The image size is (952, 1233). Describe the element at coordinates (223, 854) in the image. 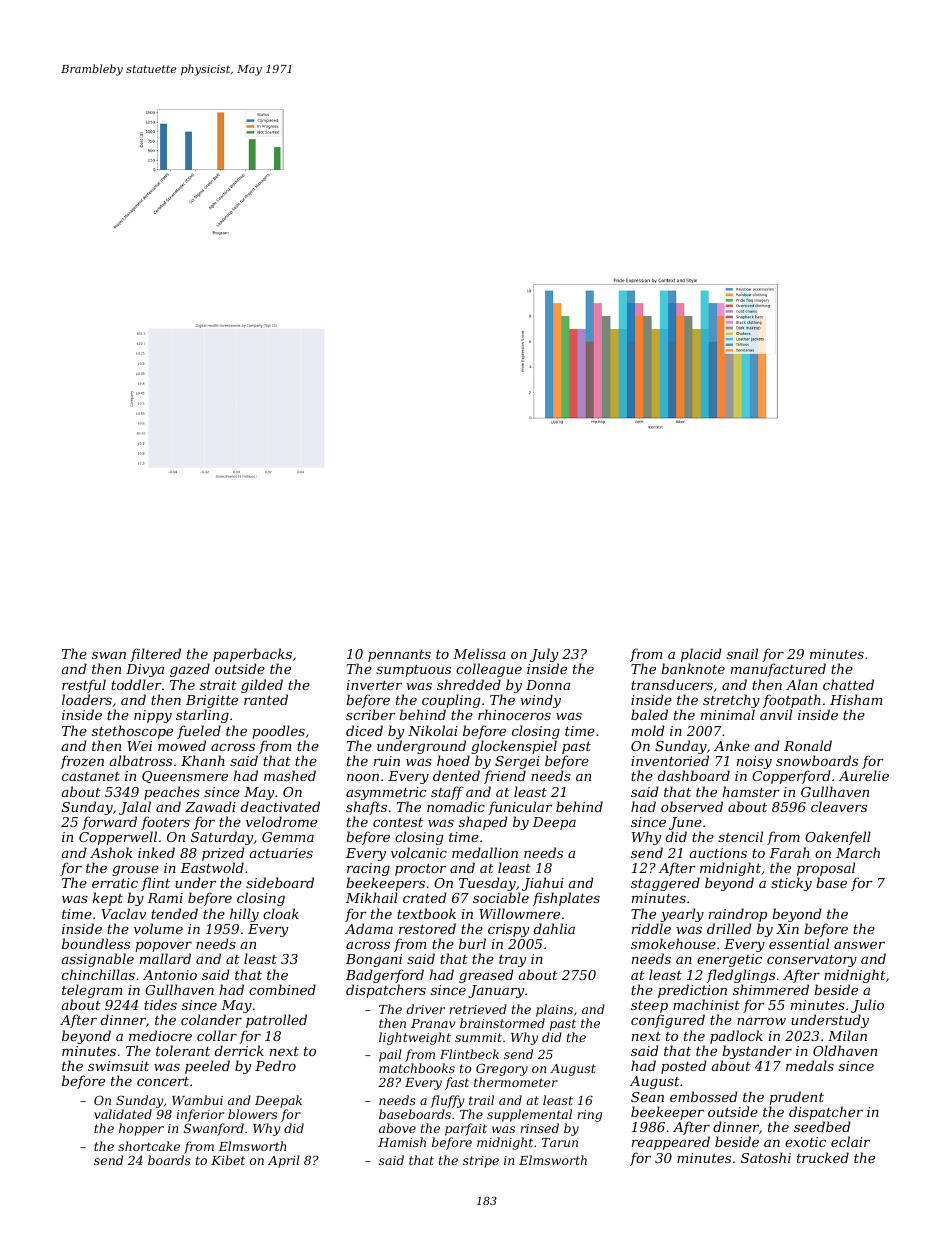

I see `prized` at that location.
